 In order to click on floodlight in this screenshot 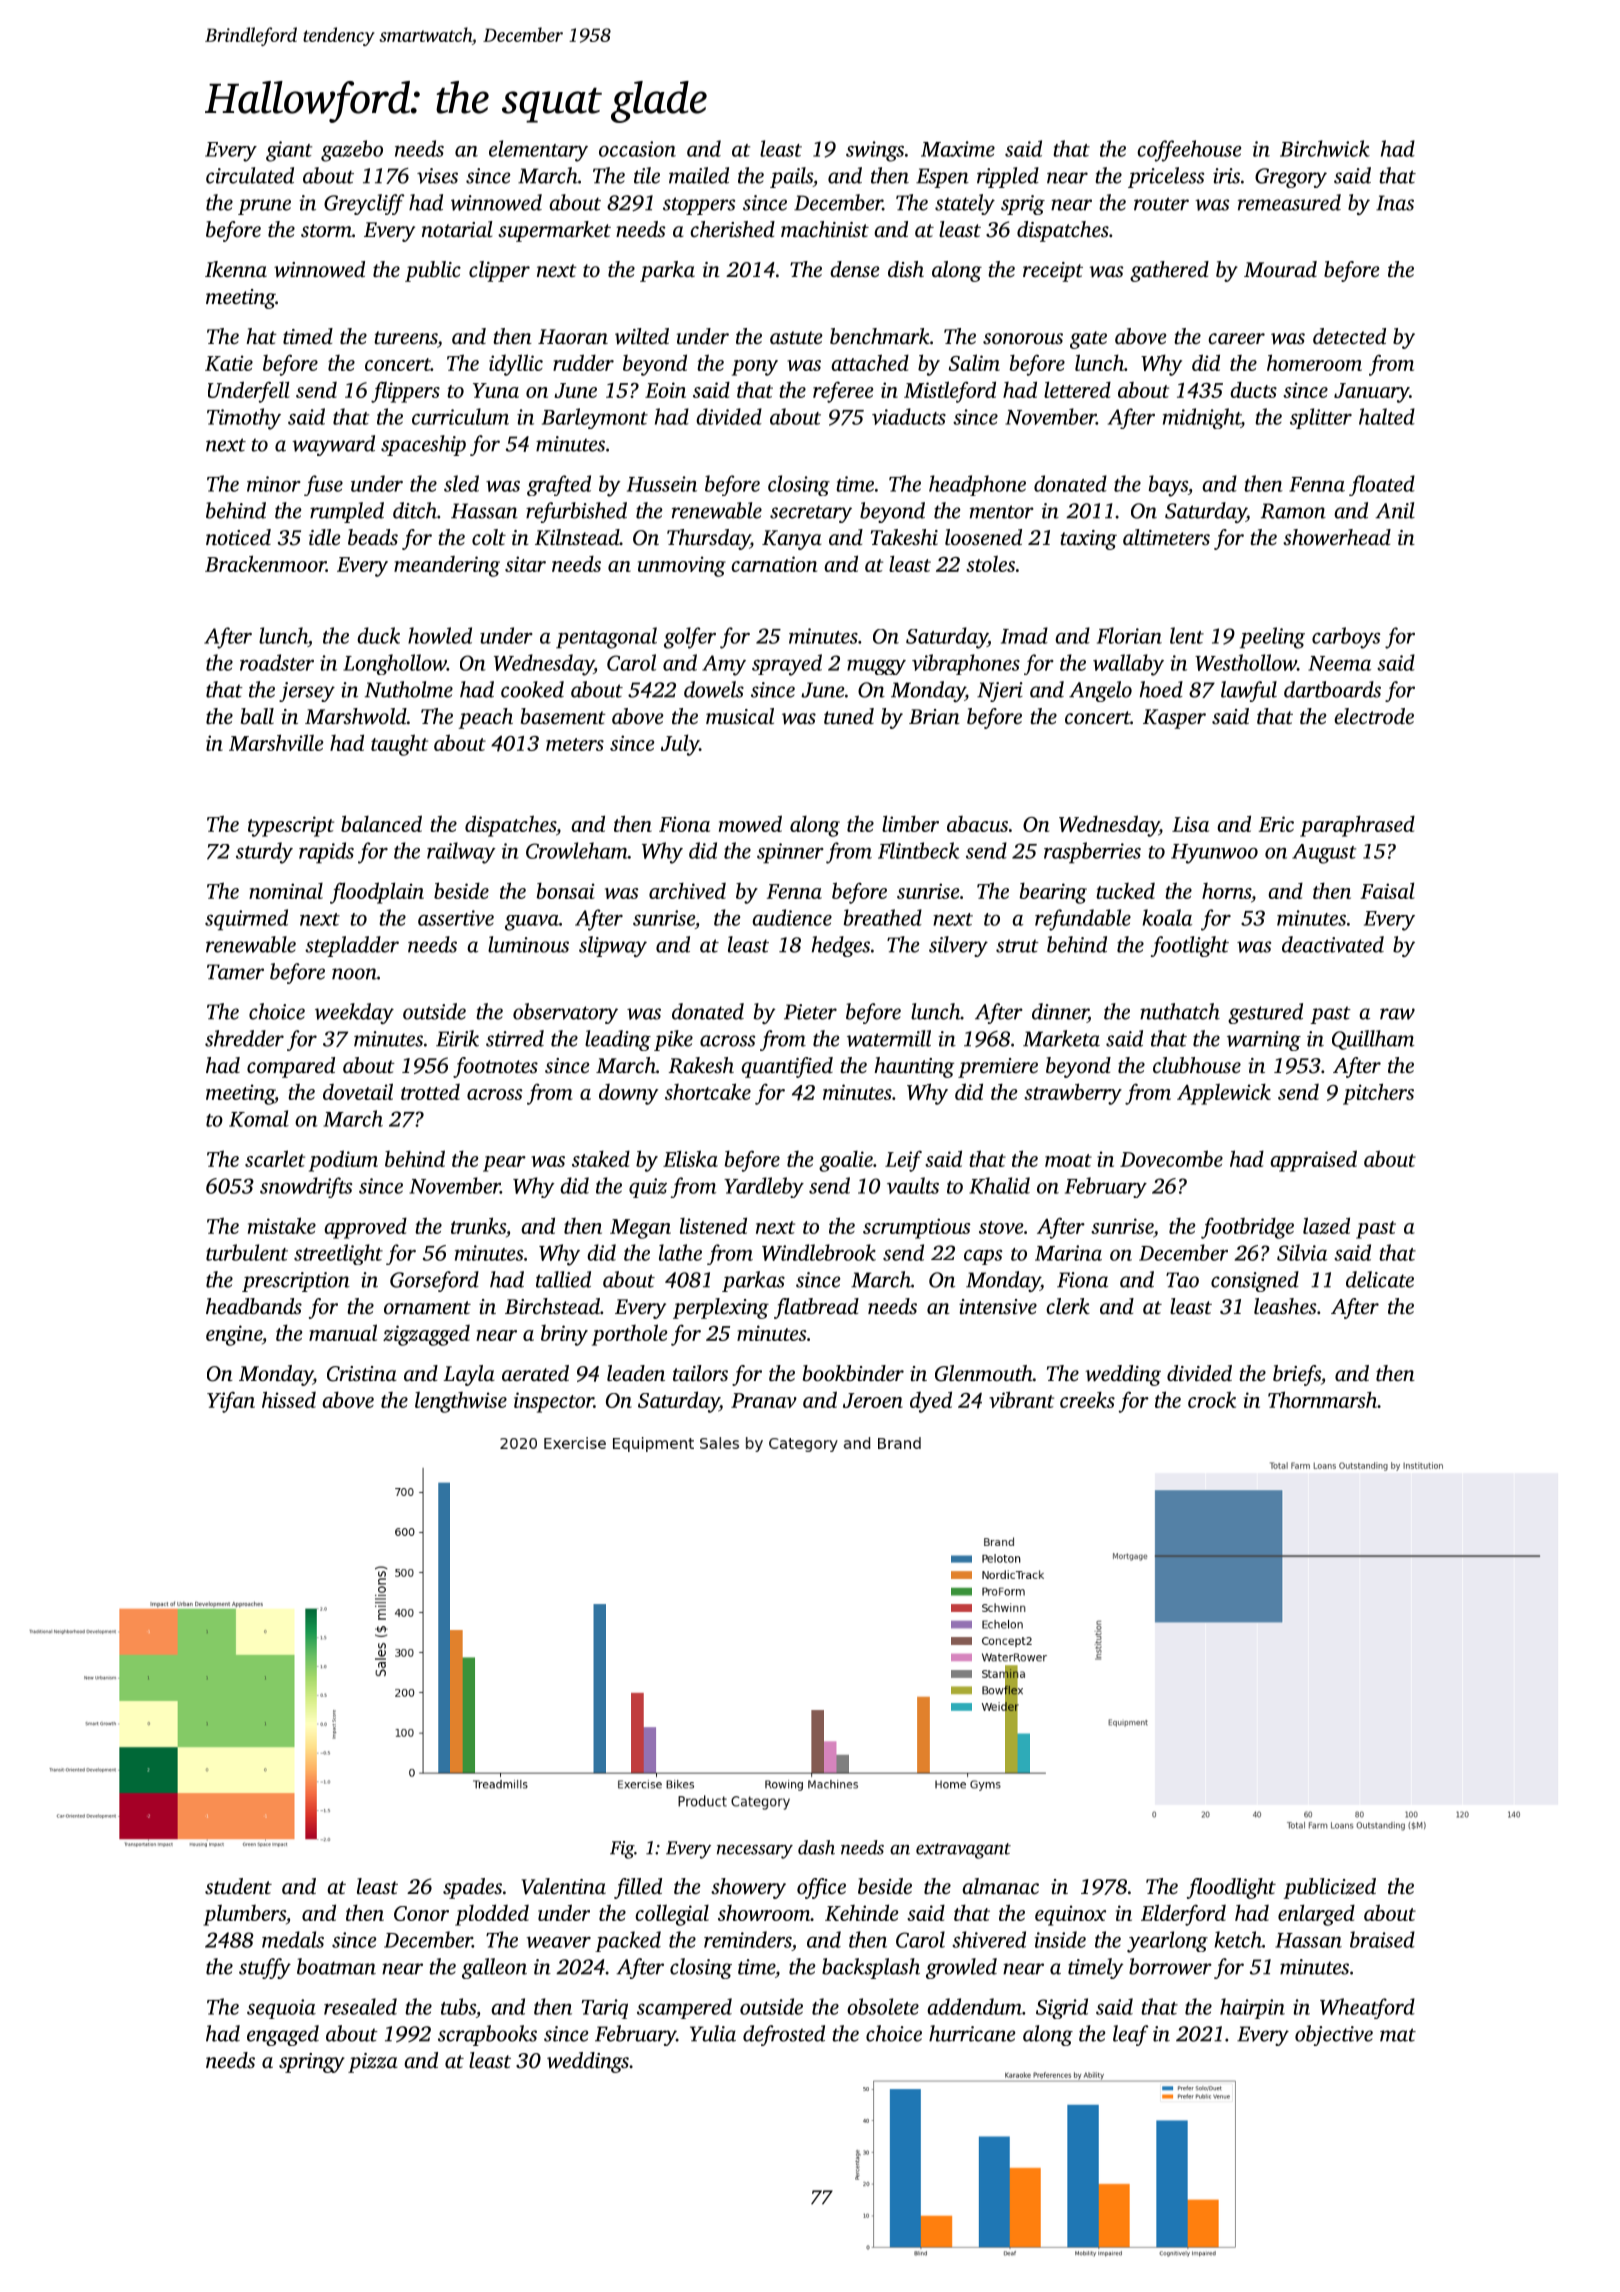, I will do `click(1231, 1888)`.
